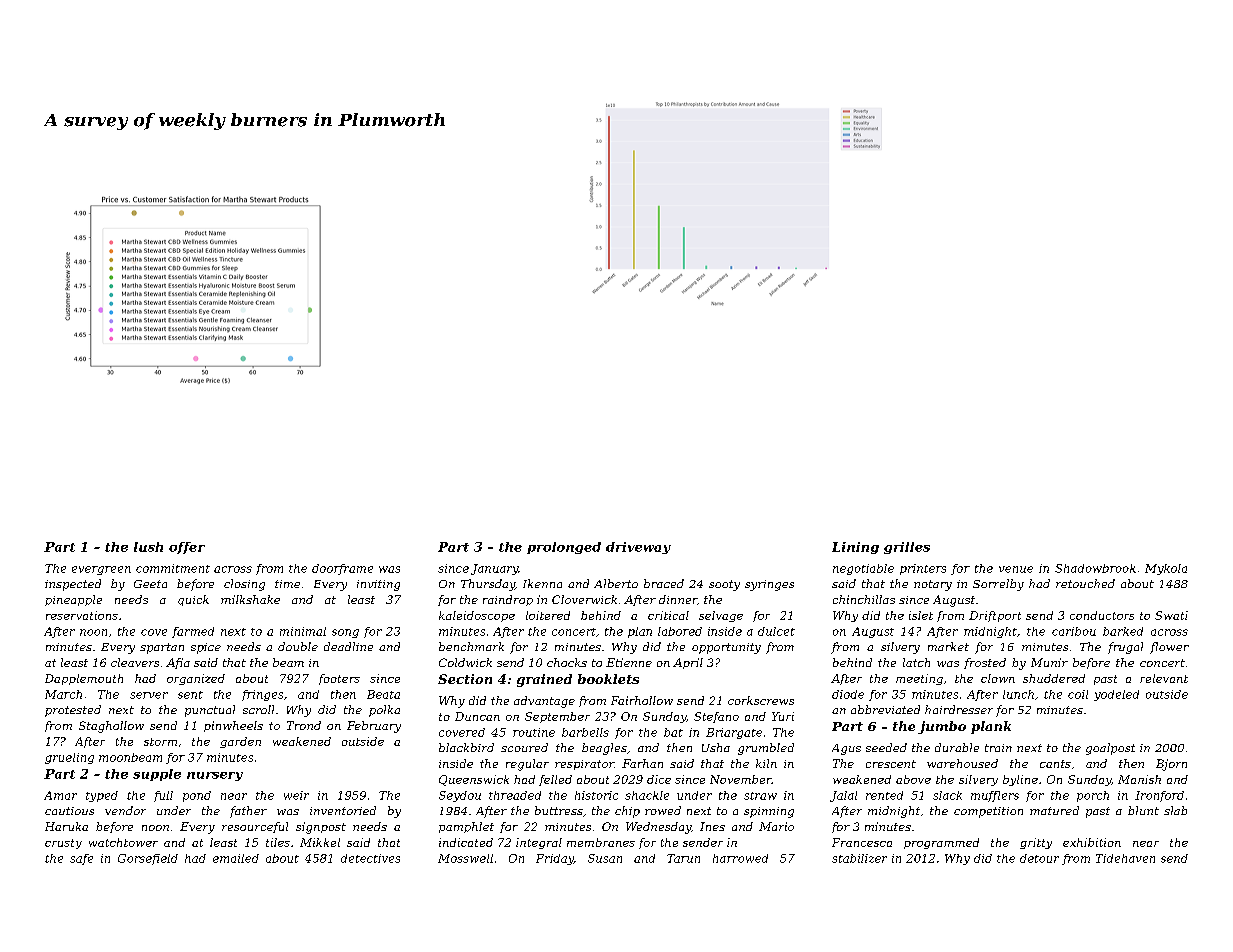 This page has width=1233, height=952. I want to click on milkshake, so click(250, 599).
